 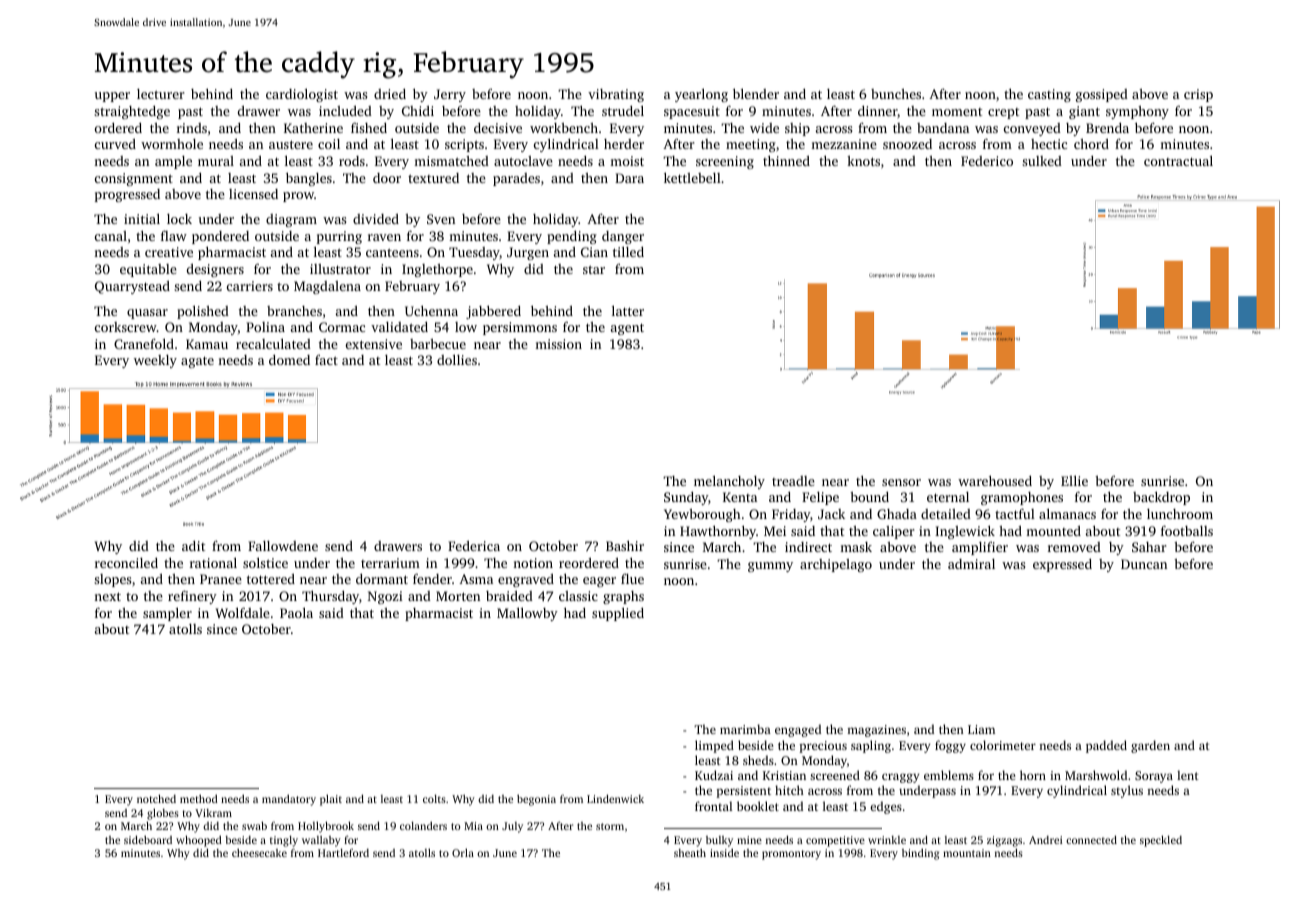 I want to click on dormant, so click(x=382, y=579).
